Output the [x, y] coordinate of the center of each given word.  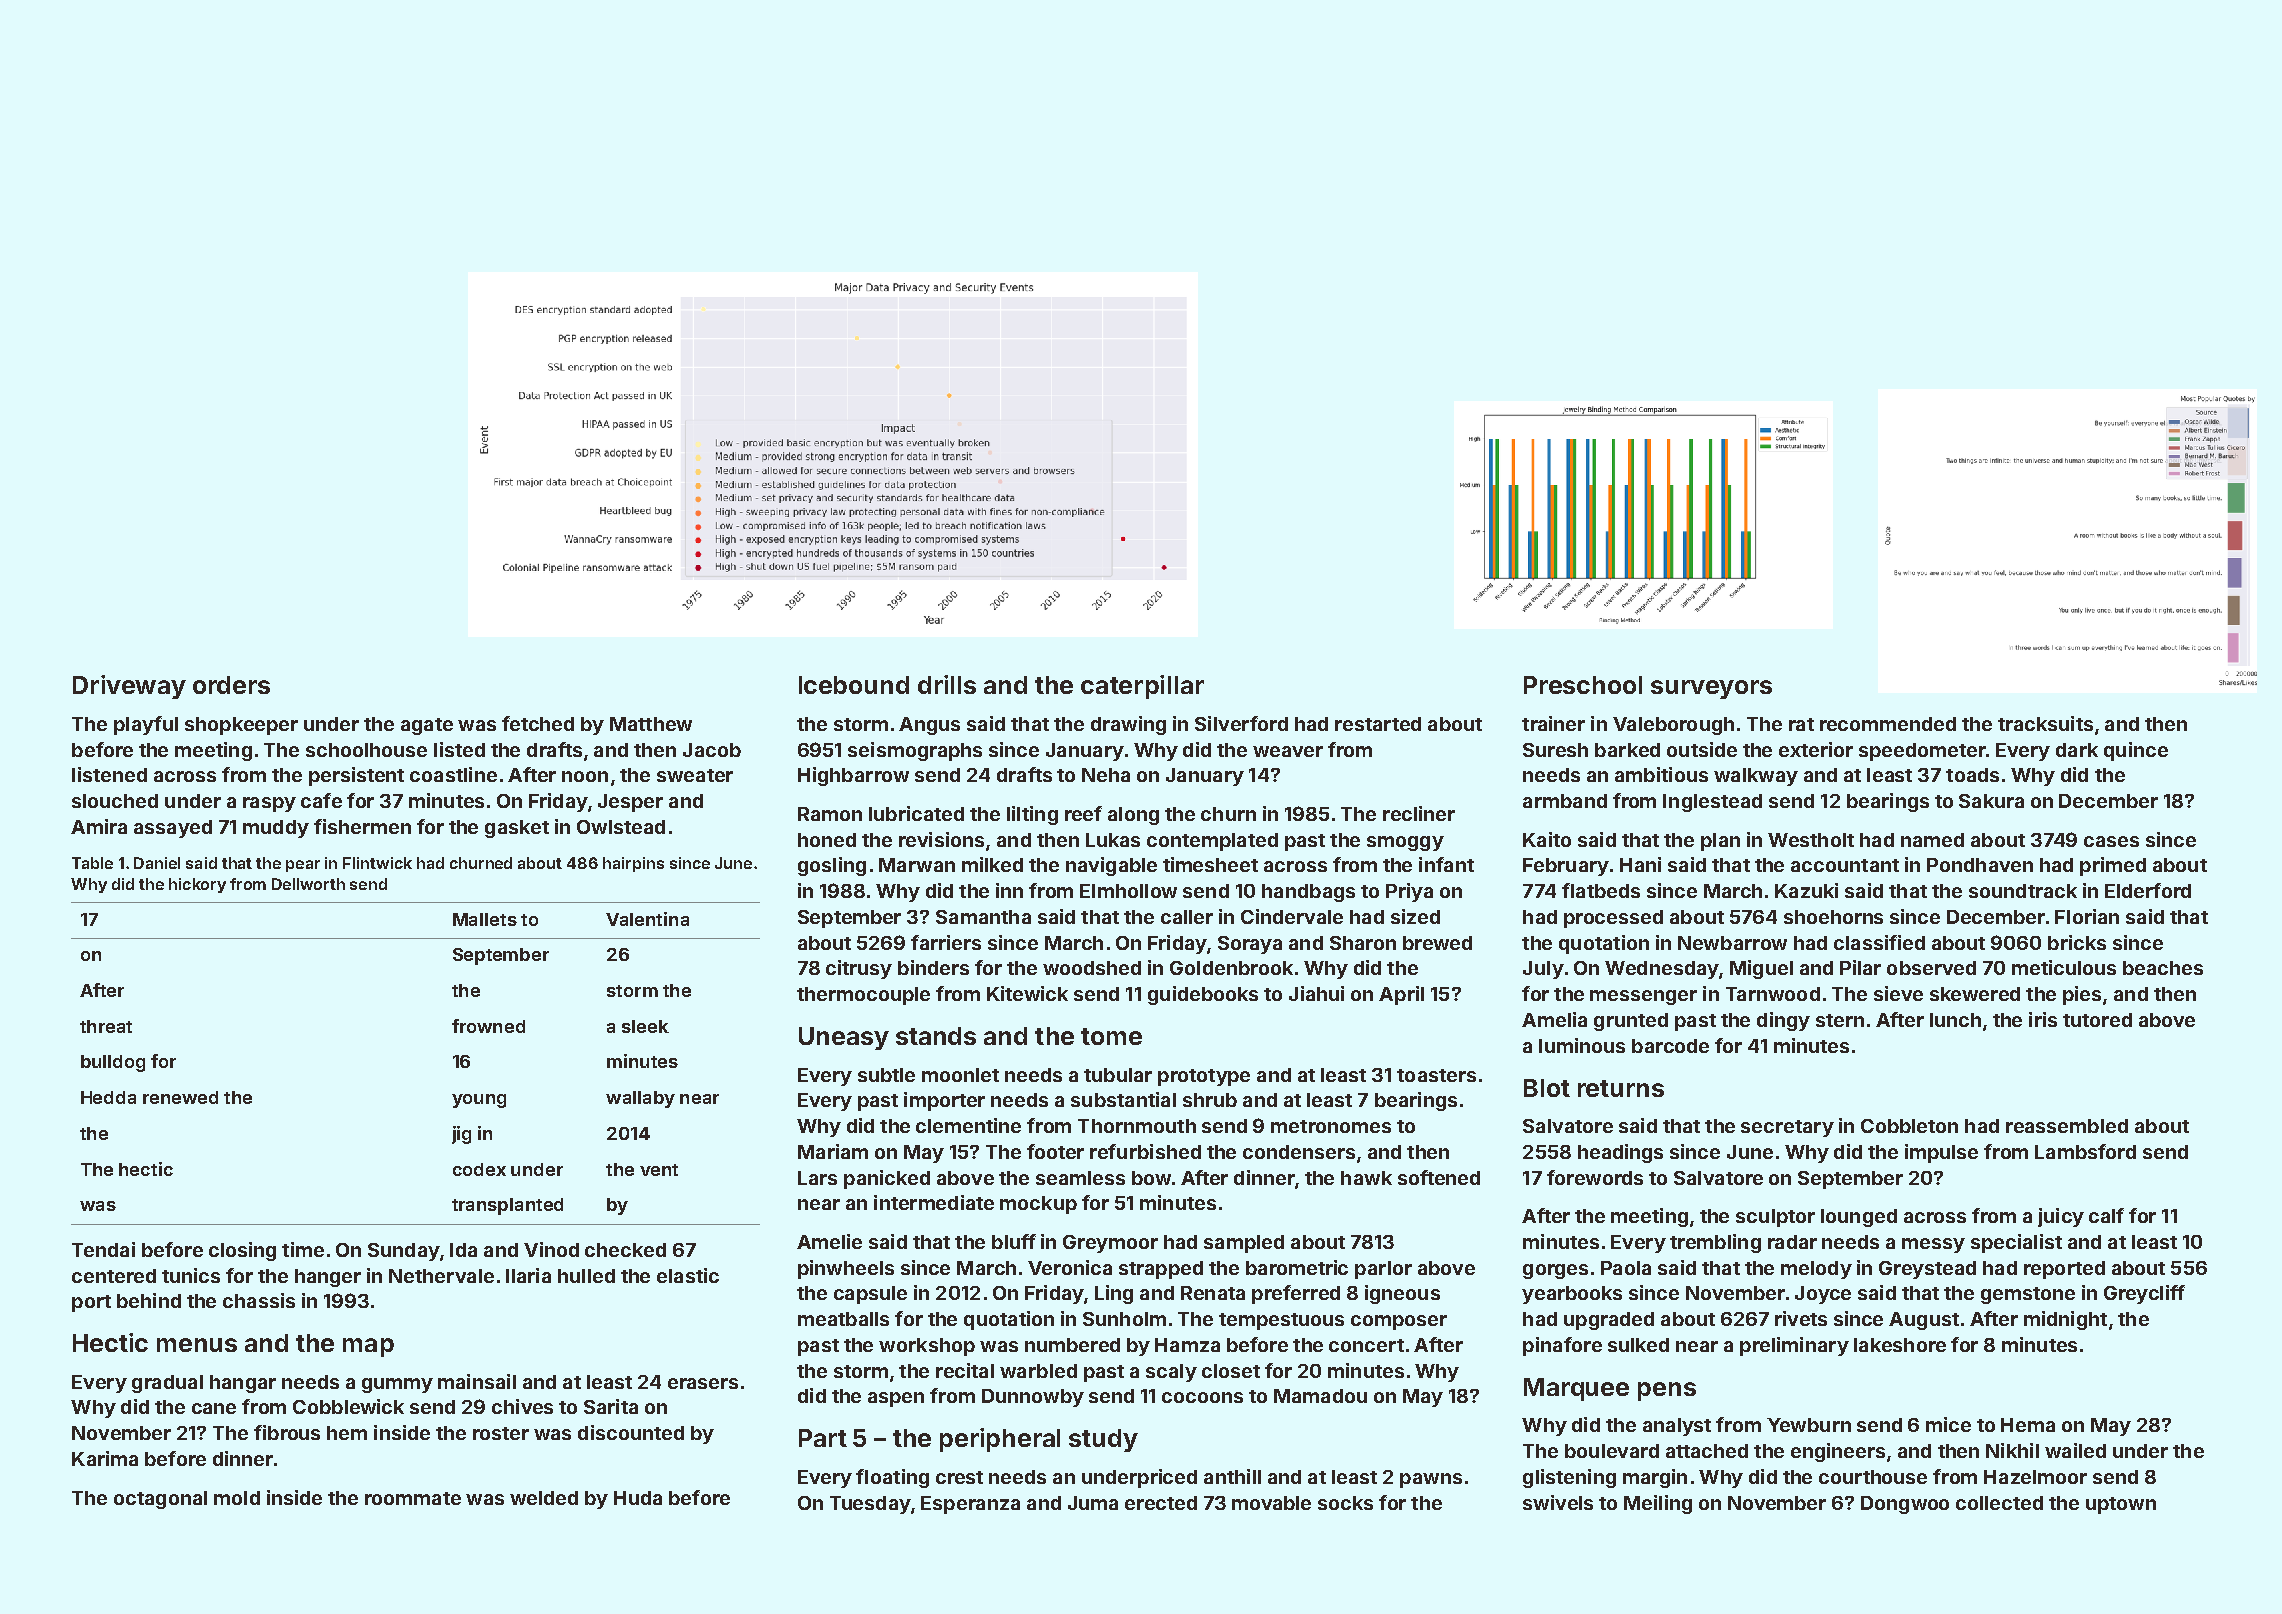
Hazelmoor [2035, 1477]
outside [1702, 749]
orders [231, 685]
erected [1161, 1503]
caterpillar [1142, 687]
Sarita [611, 1406]
